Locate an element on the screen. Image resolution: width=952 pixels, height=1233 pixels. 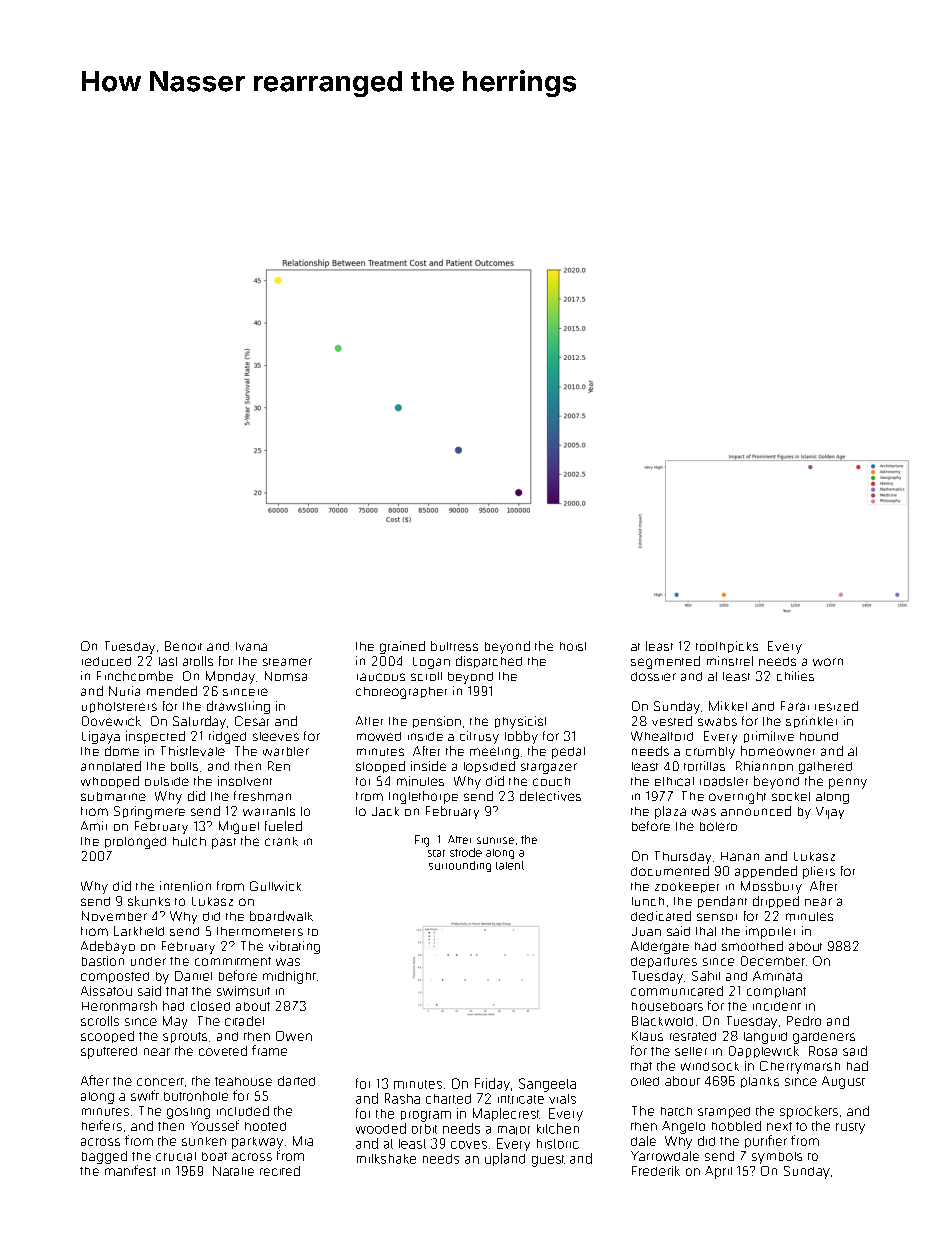
mended is located at coordinates (172, 691).
